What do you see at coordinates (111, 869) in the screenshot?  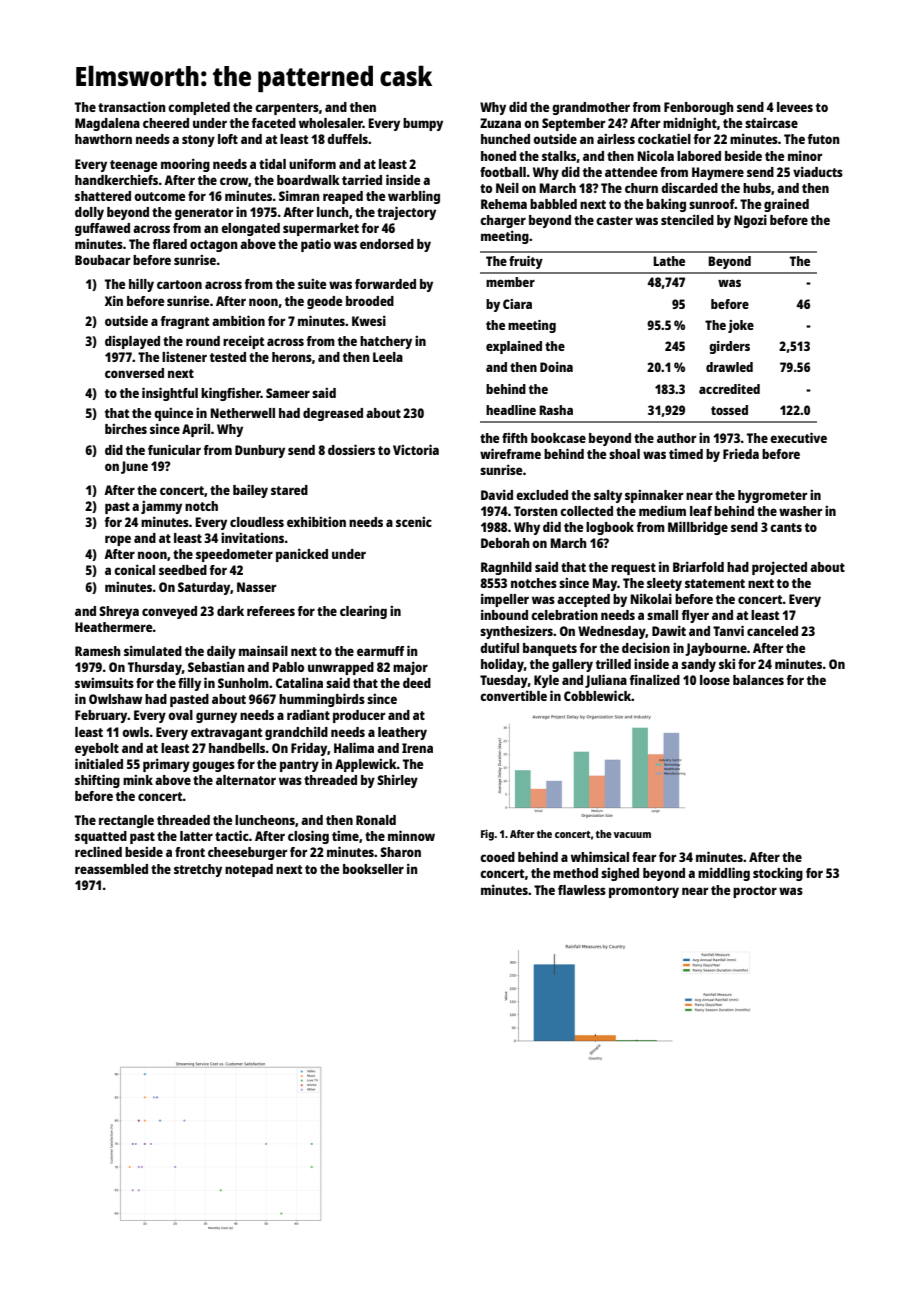 I see `reassembled` at bounding box center [111, 869].
